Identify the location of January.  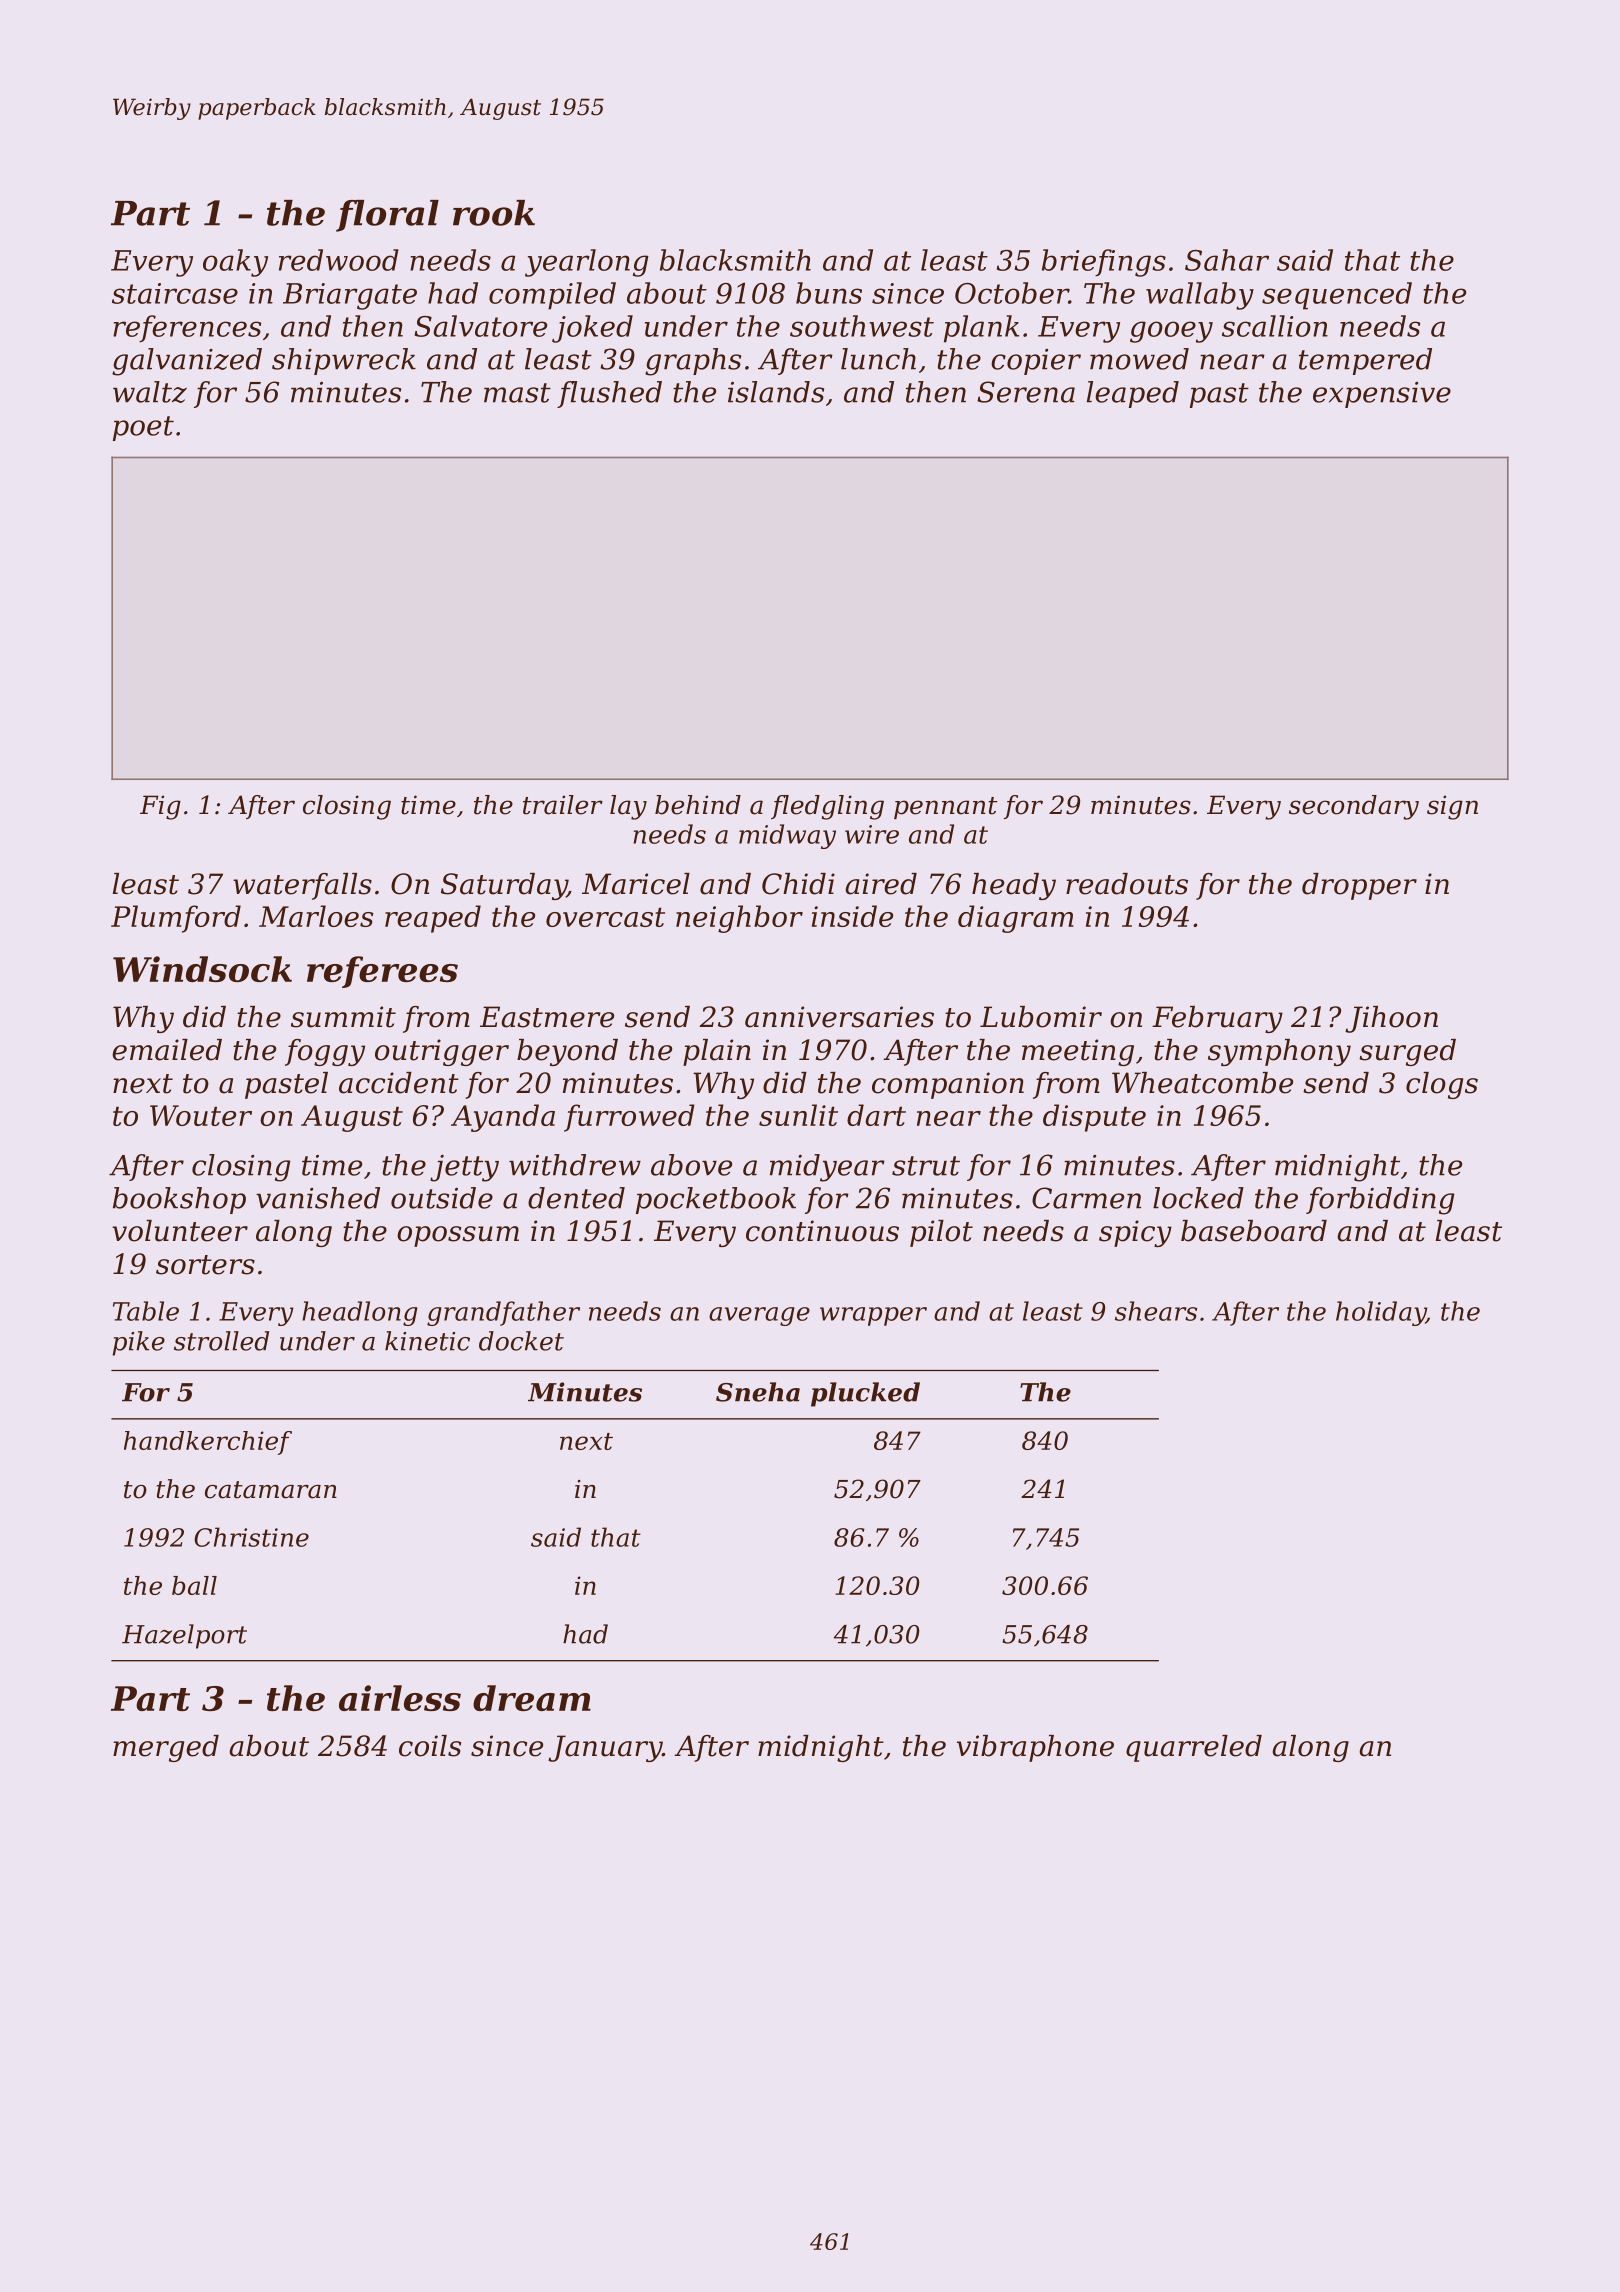
(605, 1748).
